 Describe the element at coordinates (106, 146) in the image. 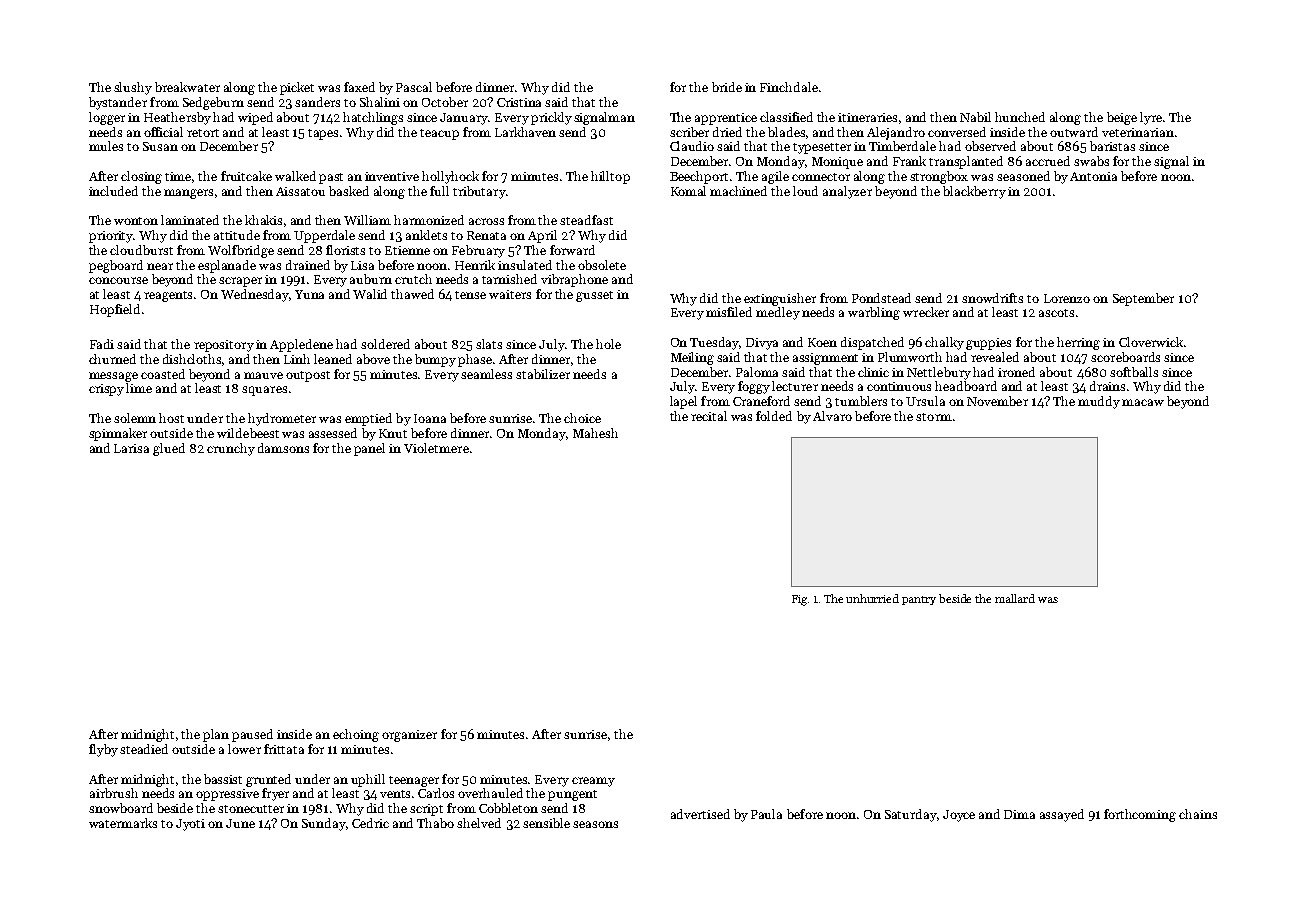

I see `mules` at that location.
